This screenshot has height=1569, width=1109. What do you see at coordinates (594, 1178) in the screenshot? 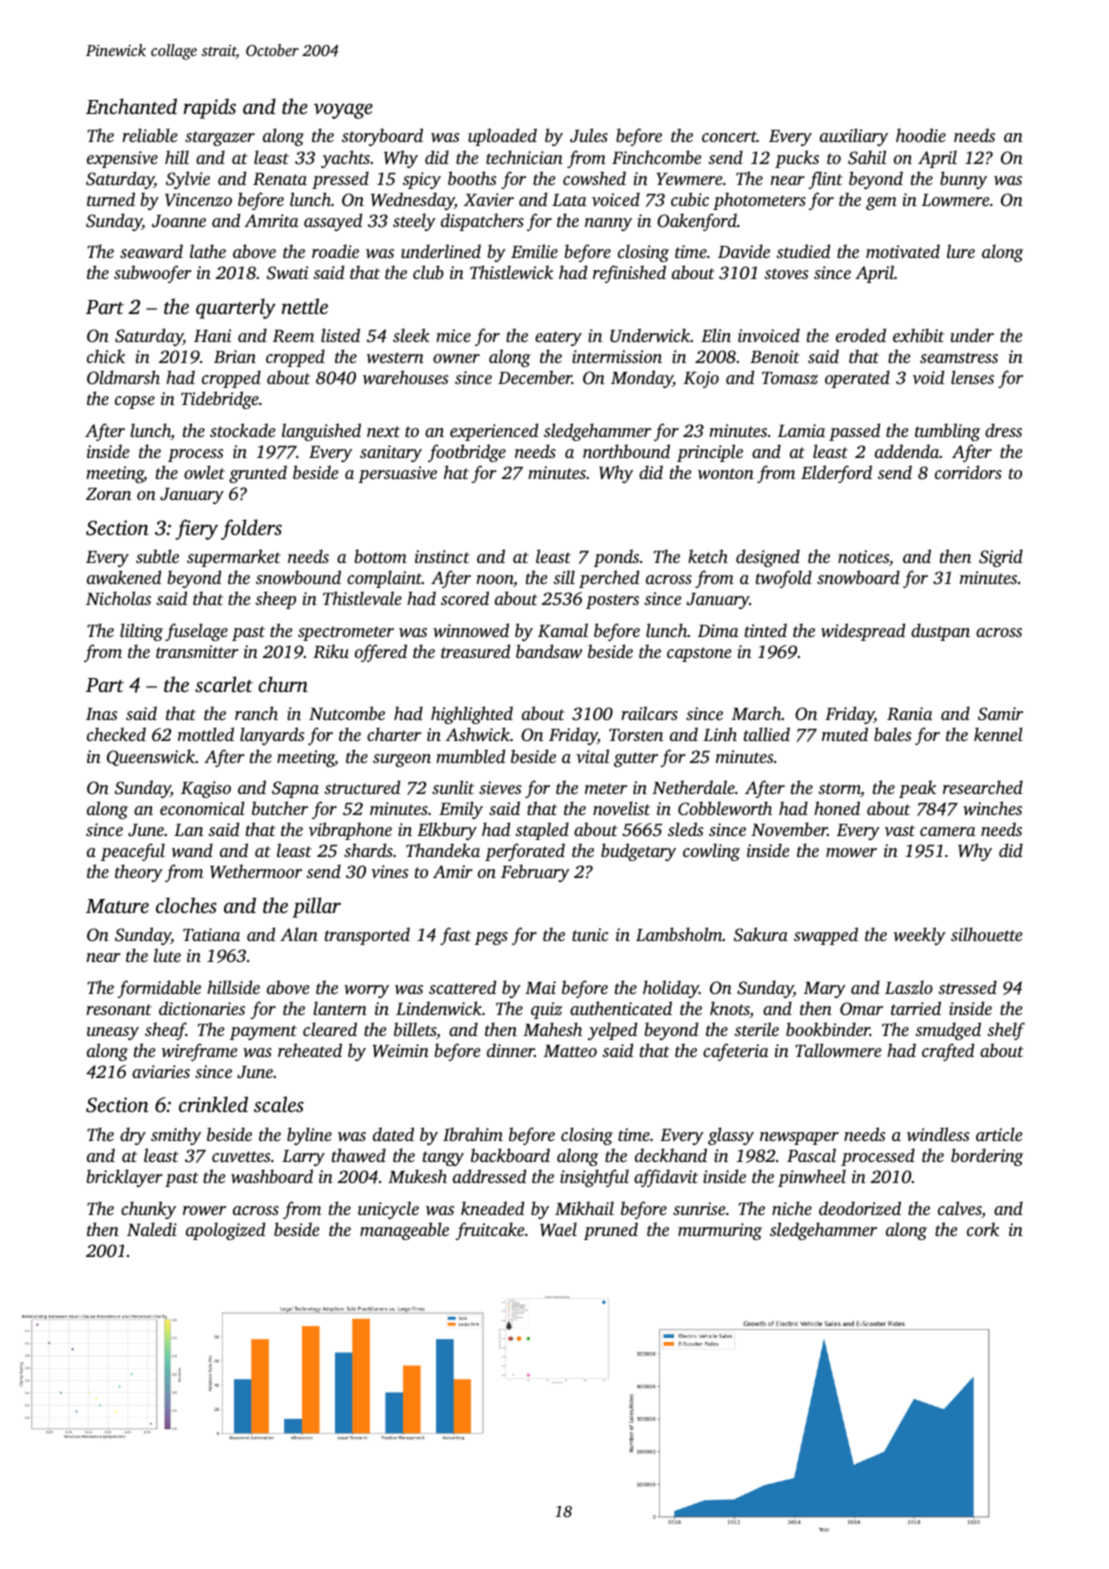
I see `insightful` at bounding box center [594, 1178].
